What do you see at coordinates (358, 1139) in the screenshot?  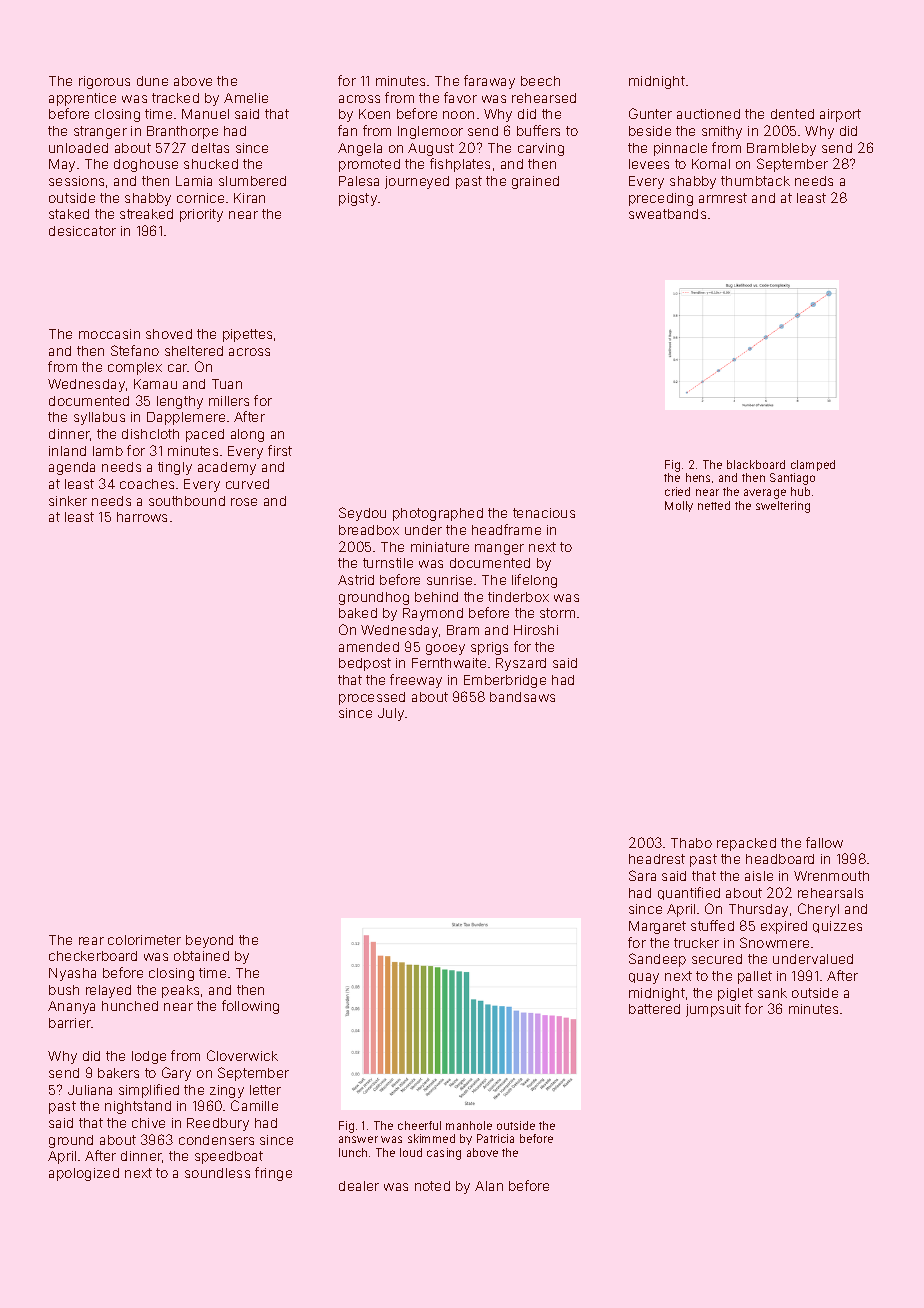 I see `answer` at bounding box center [358, 1139].
